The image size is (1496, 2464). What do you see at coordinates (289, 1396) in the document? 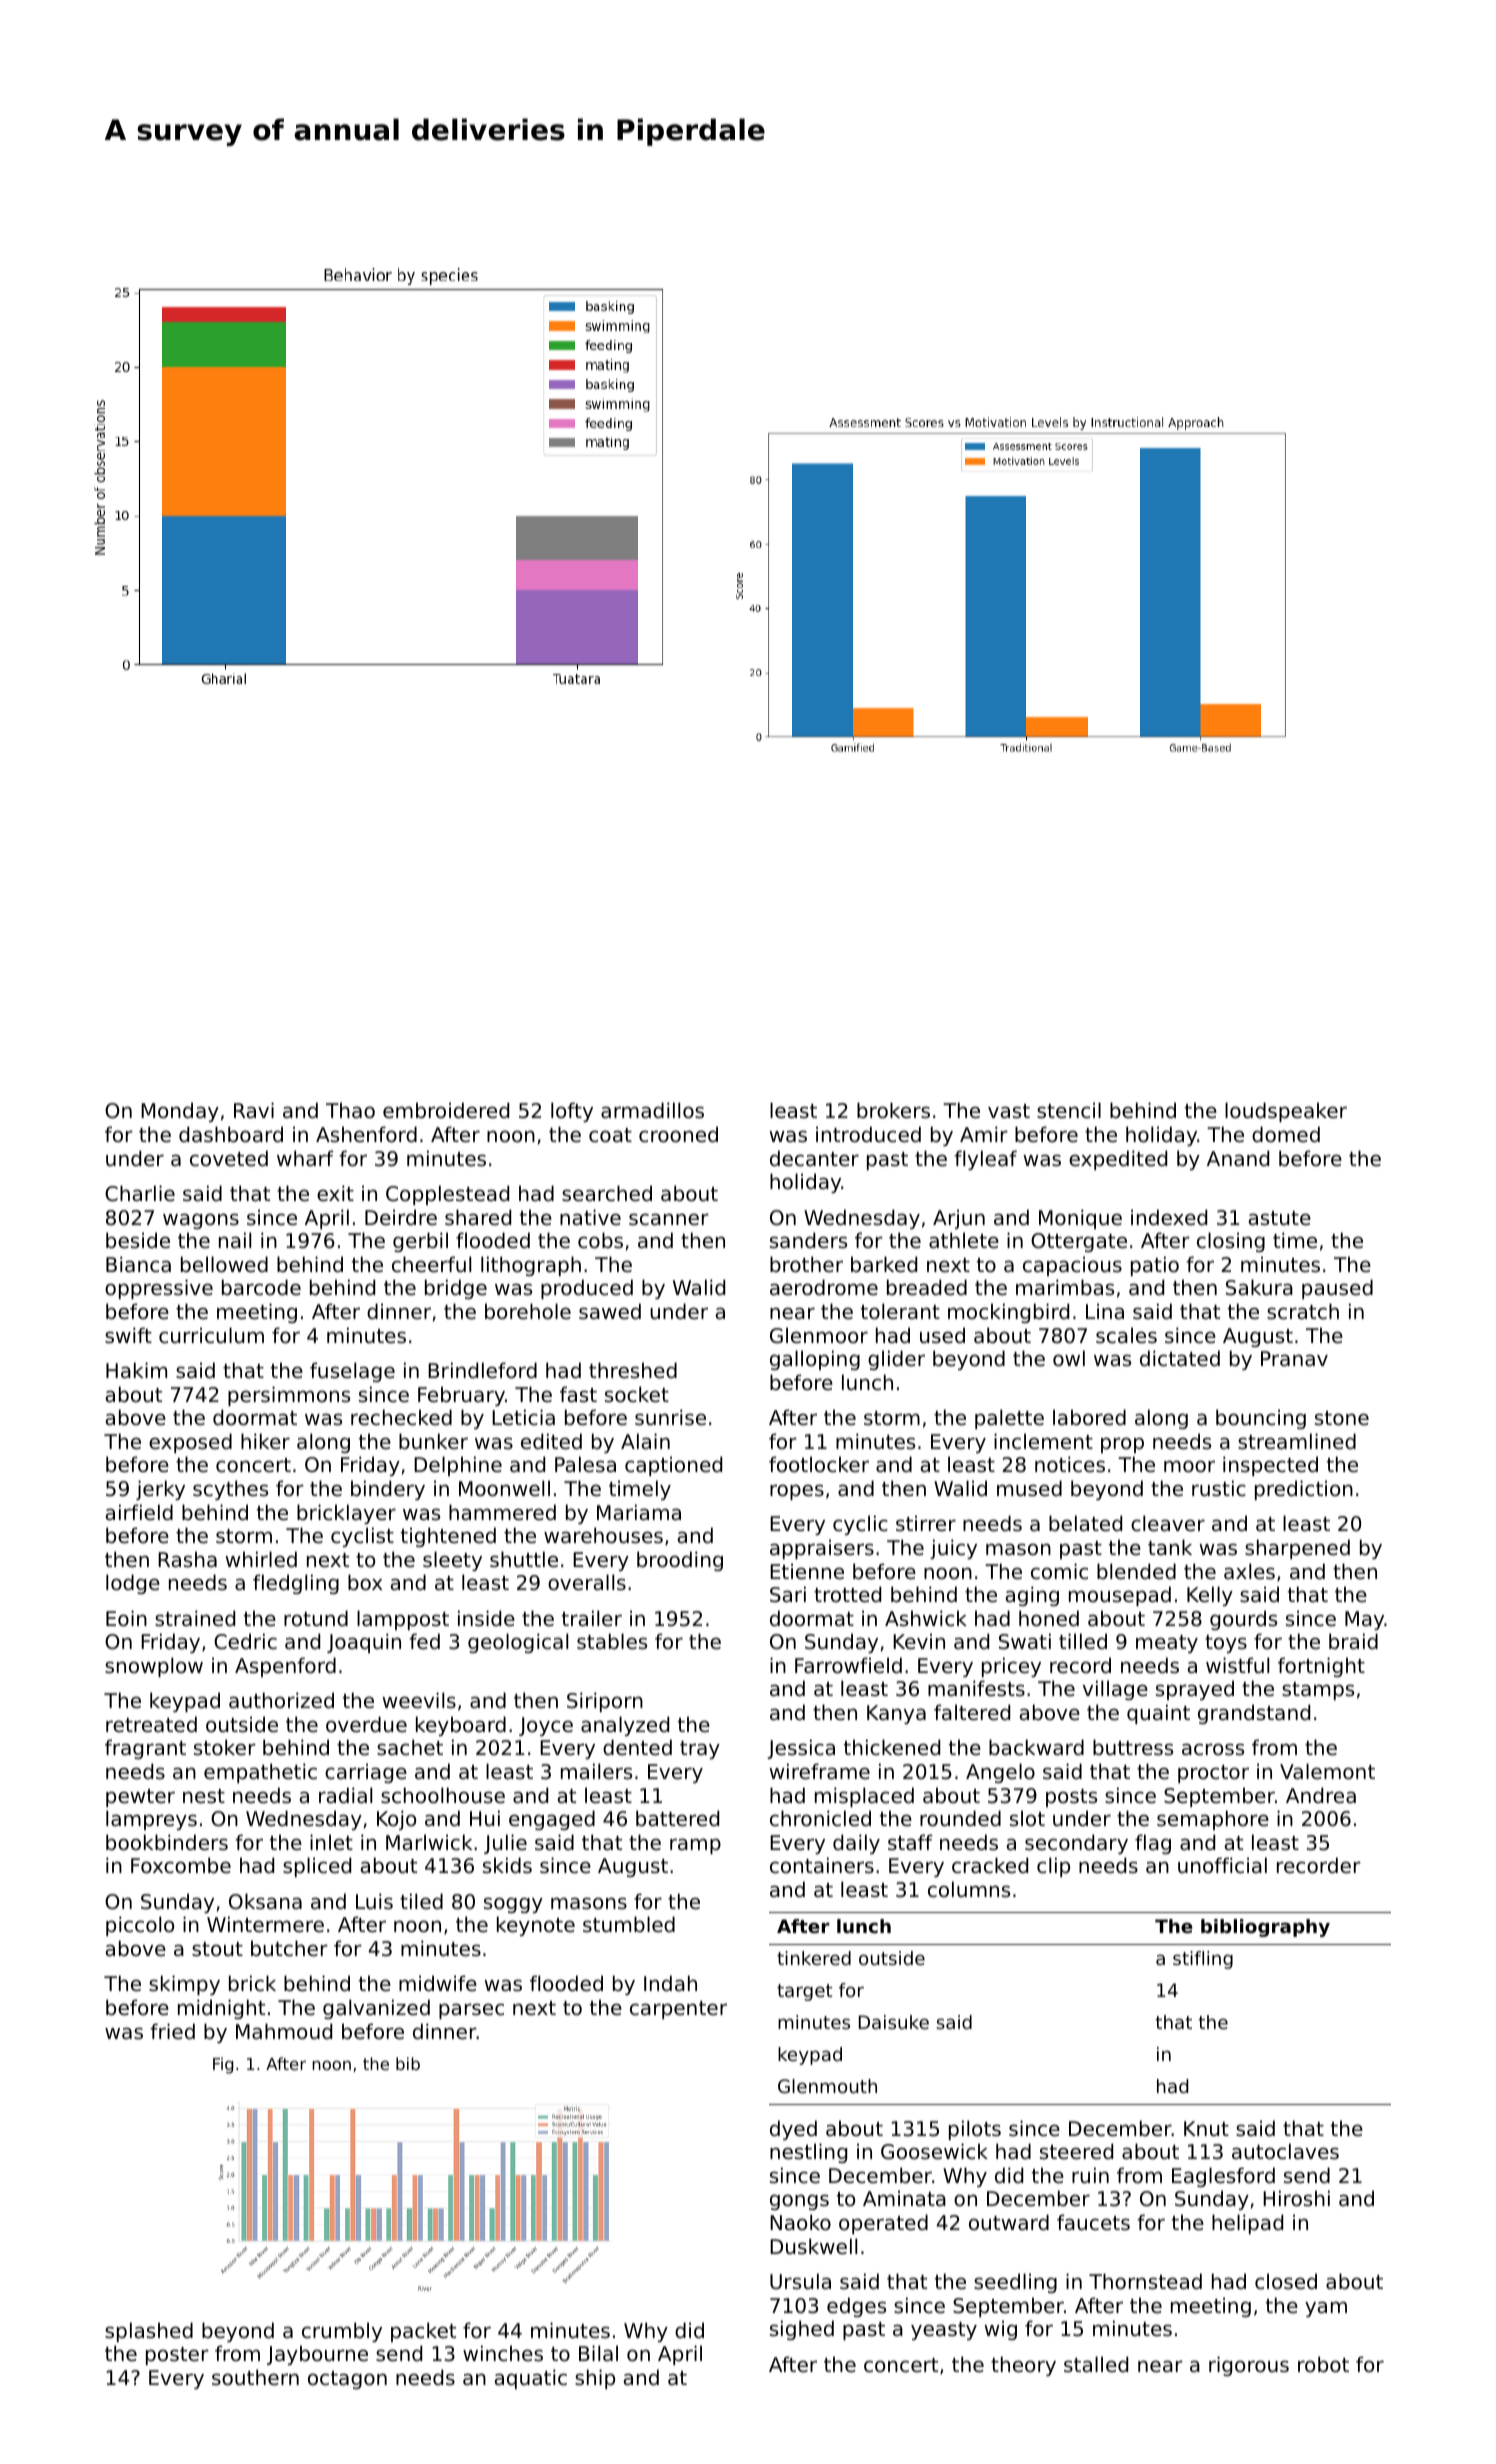
I see `persimmons` at bounding box center [289, 1396].
